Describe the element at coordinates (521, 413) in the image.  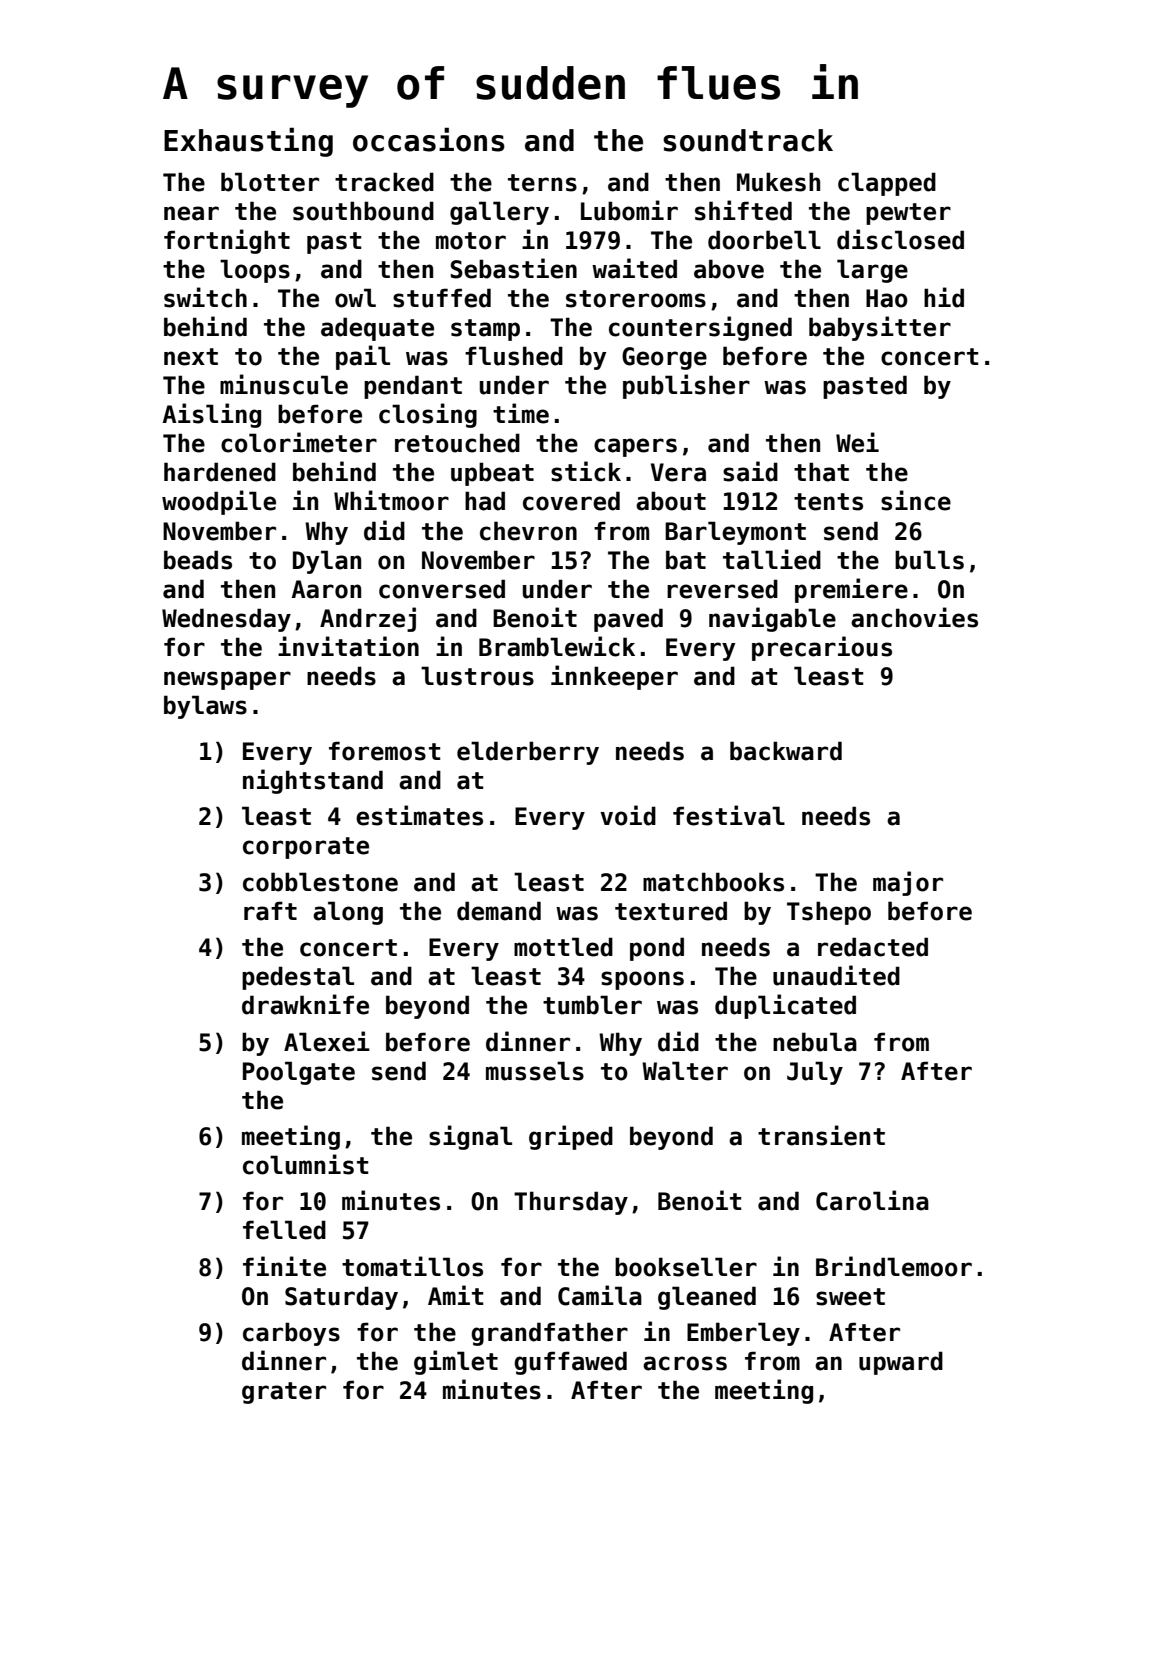
I see `time` at that location.
